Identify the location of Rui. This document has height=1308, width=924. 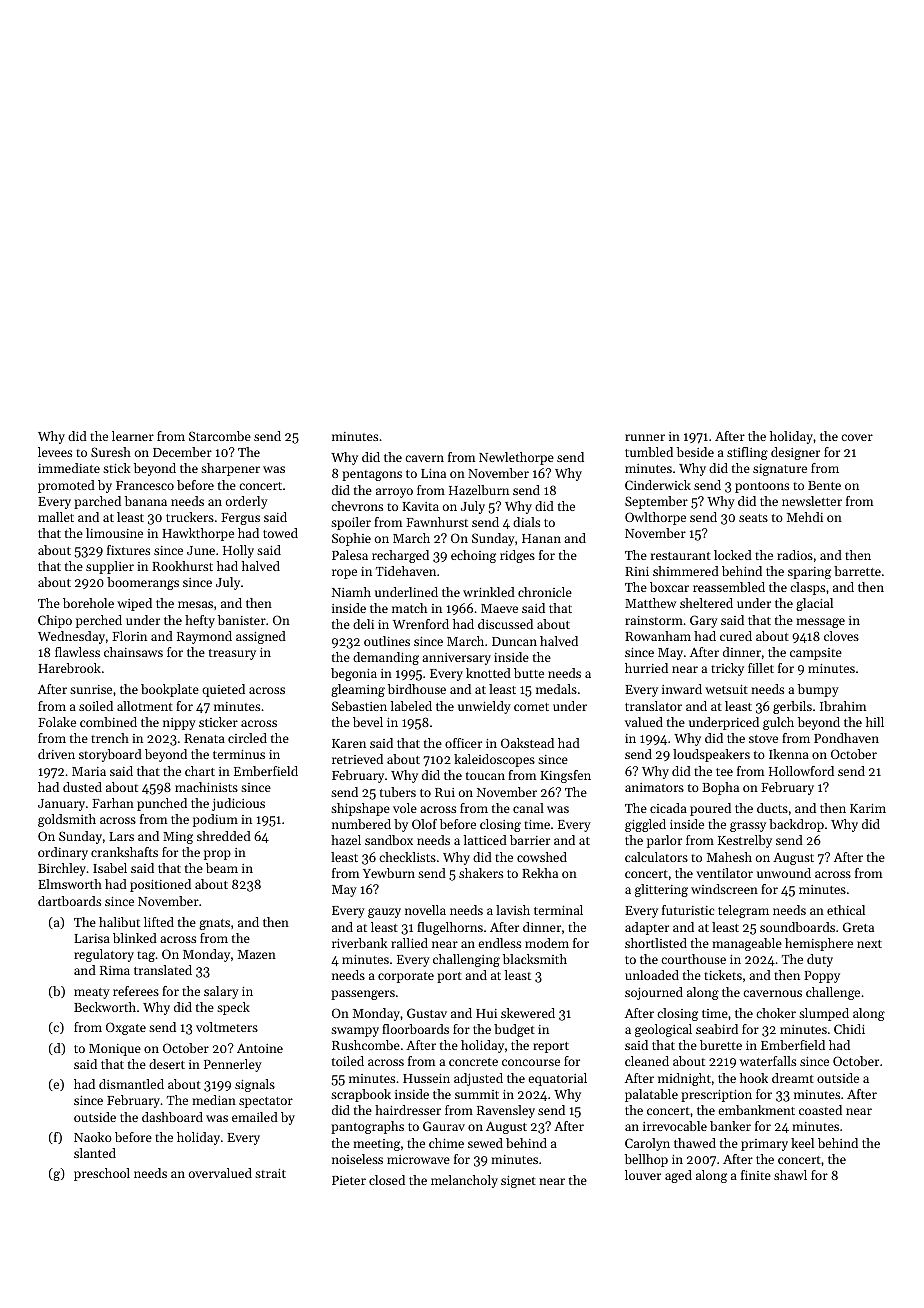
(445, 792).
